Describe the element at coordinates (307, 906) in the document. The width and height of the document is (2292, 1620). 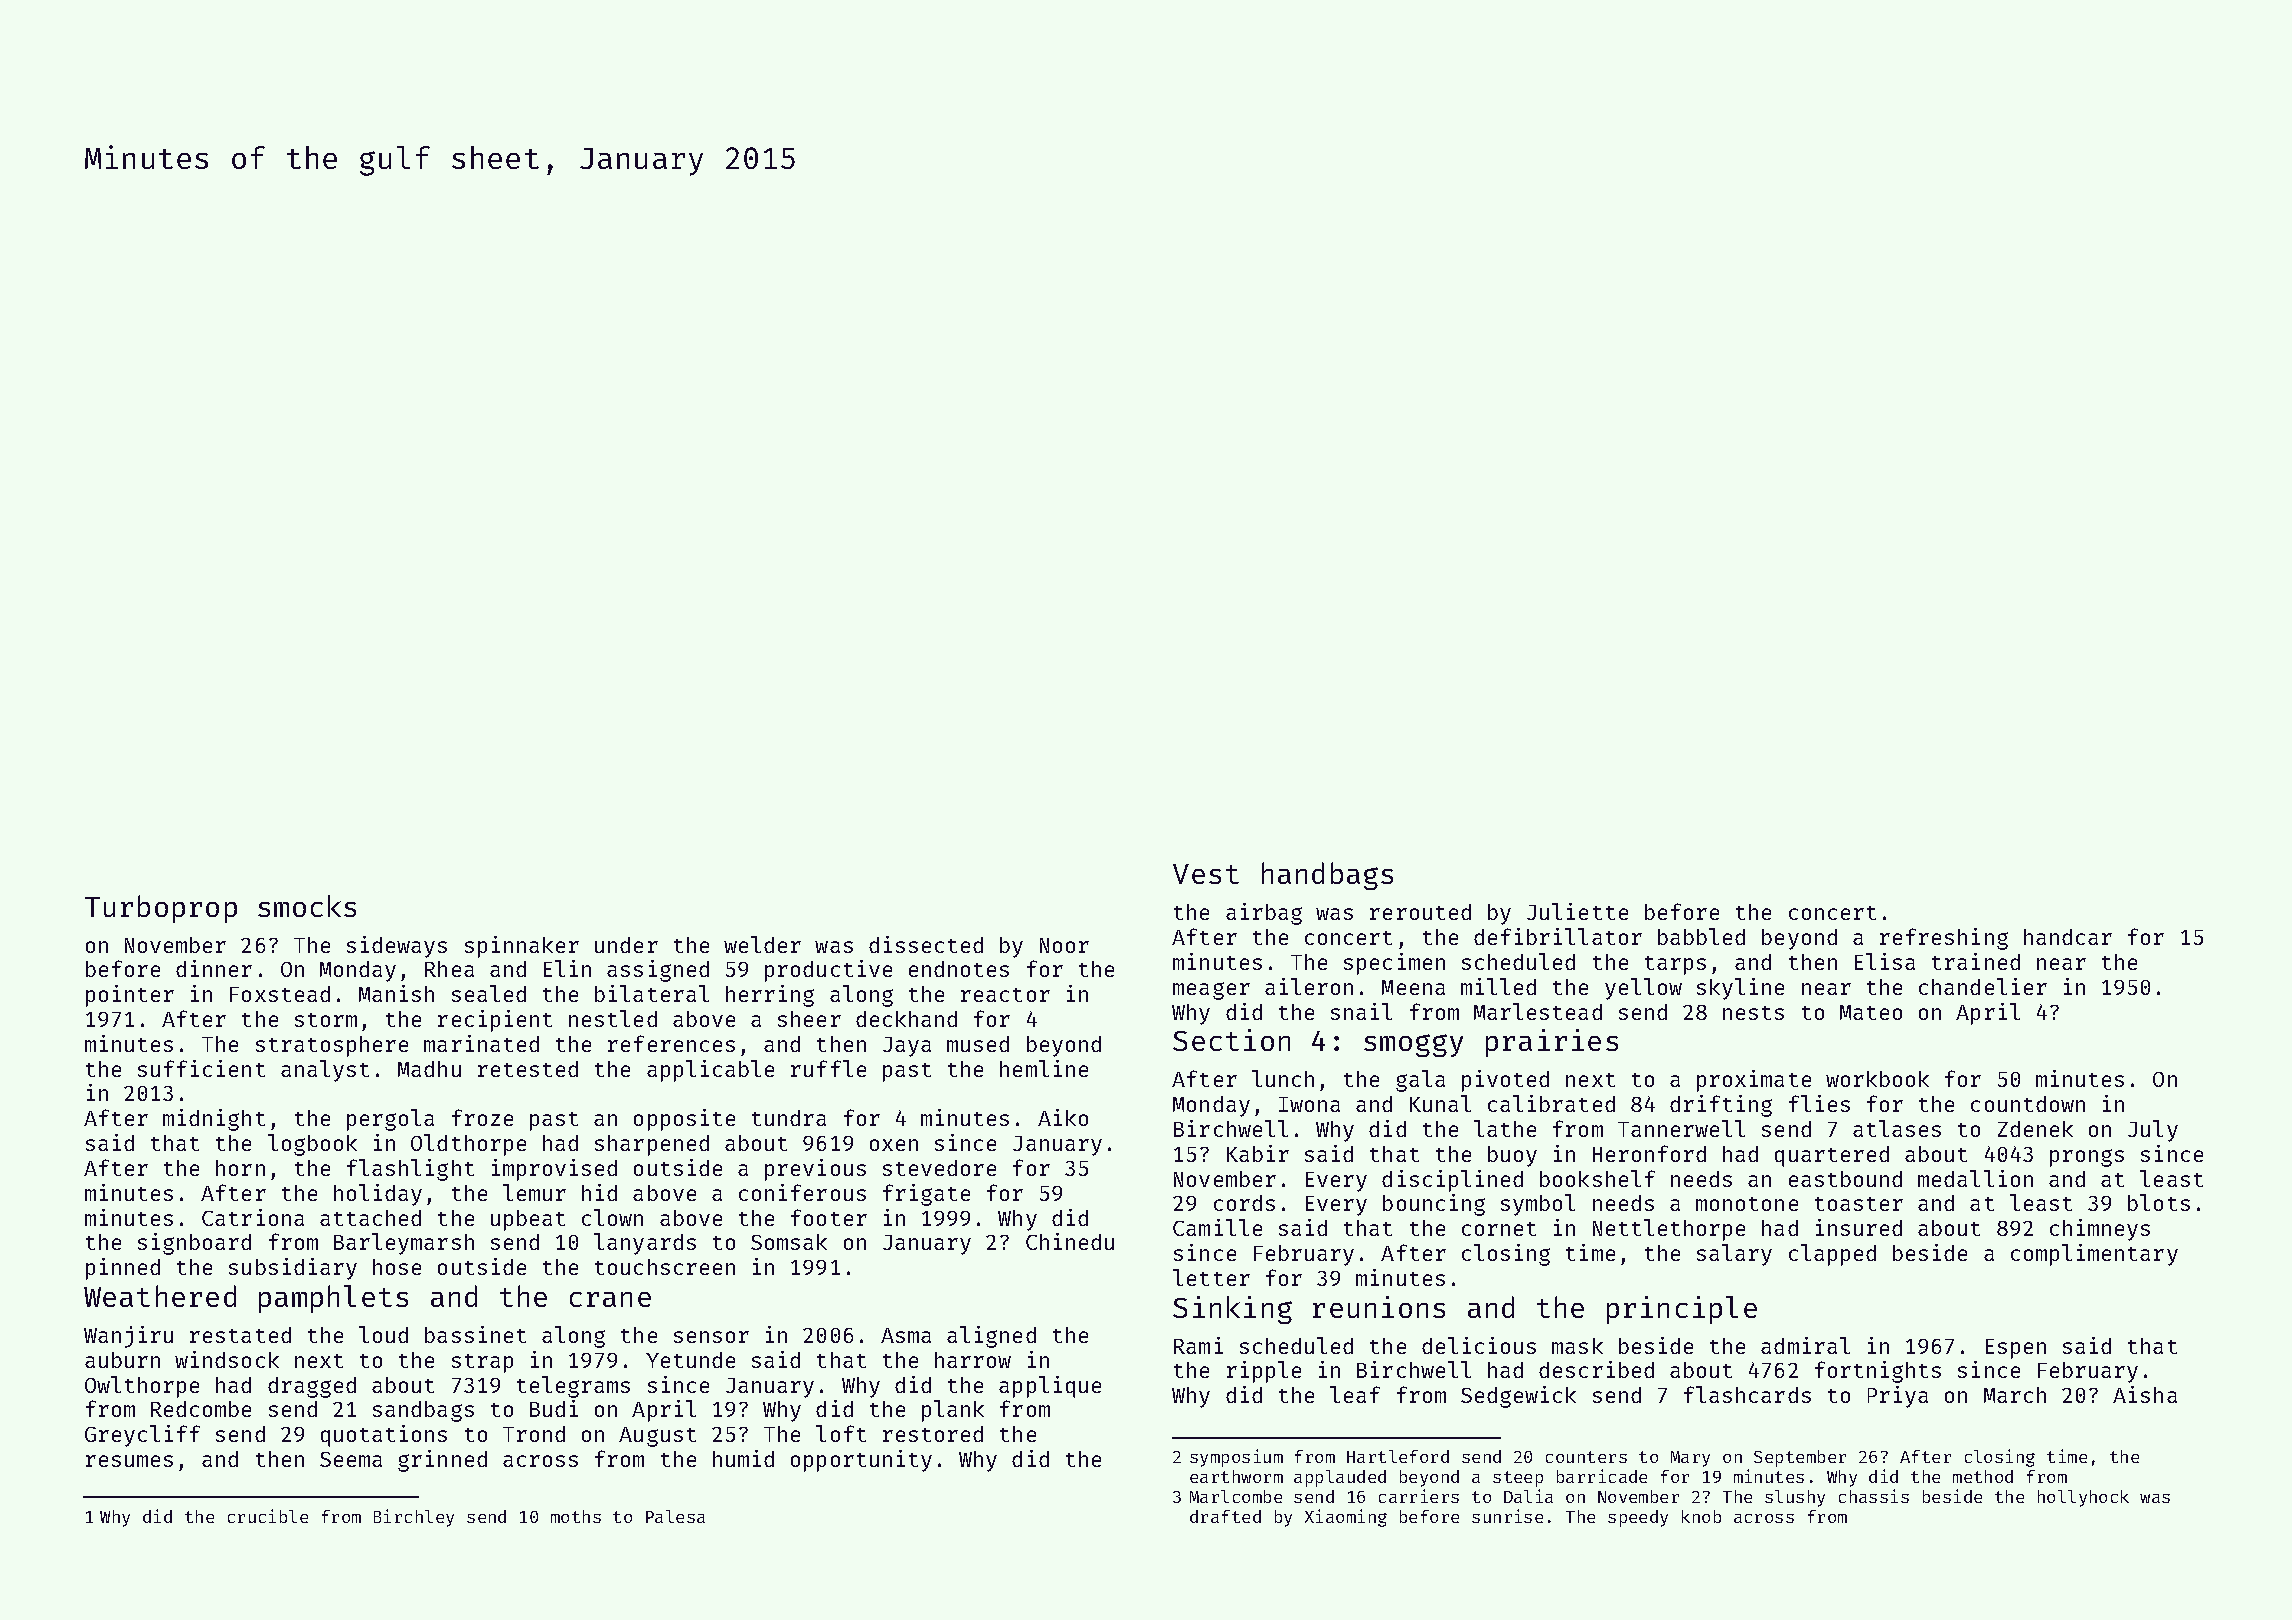
I see `smocks` at that location.
